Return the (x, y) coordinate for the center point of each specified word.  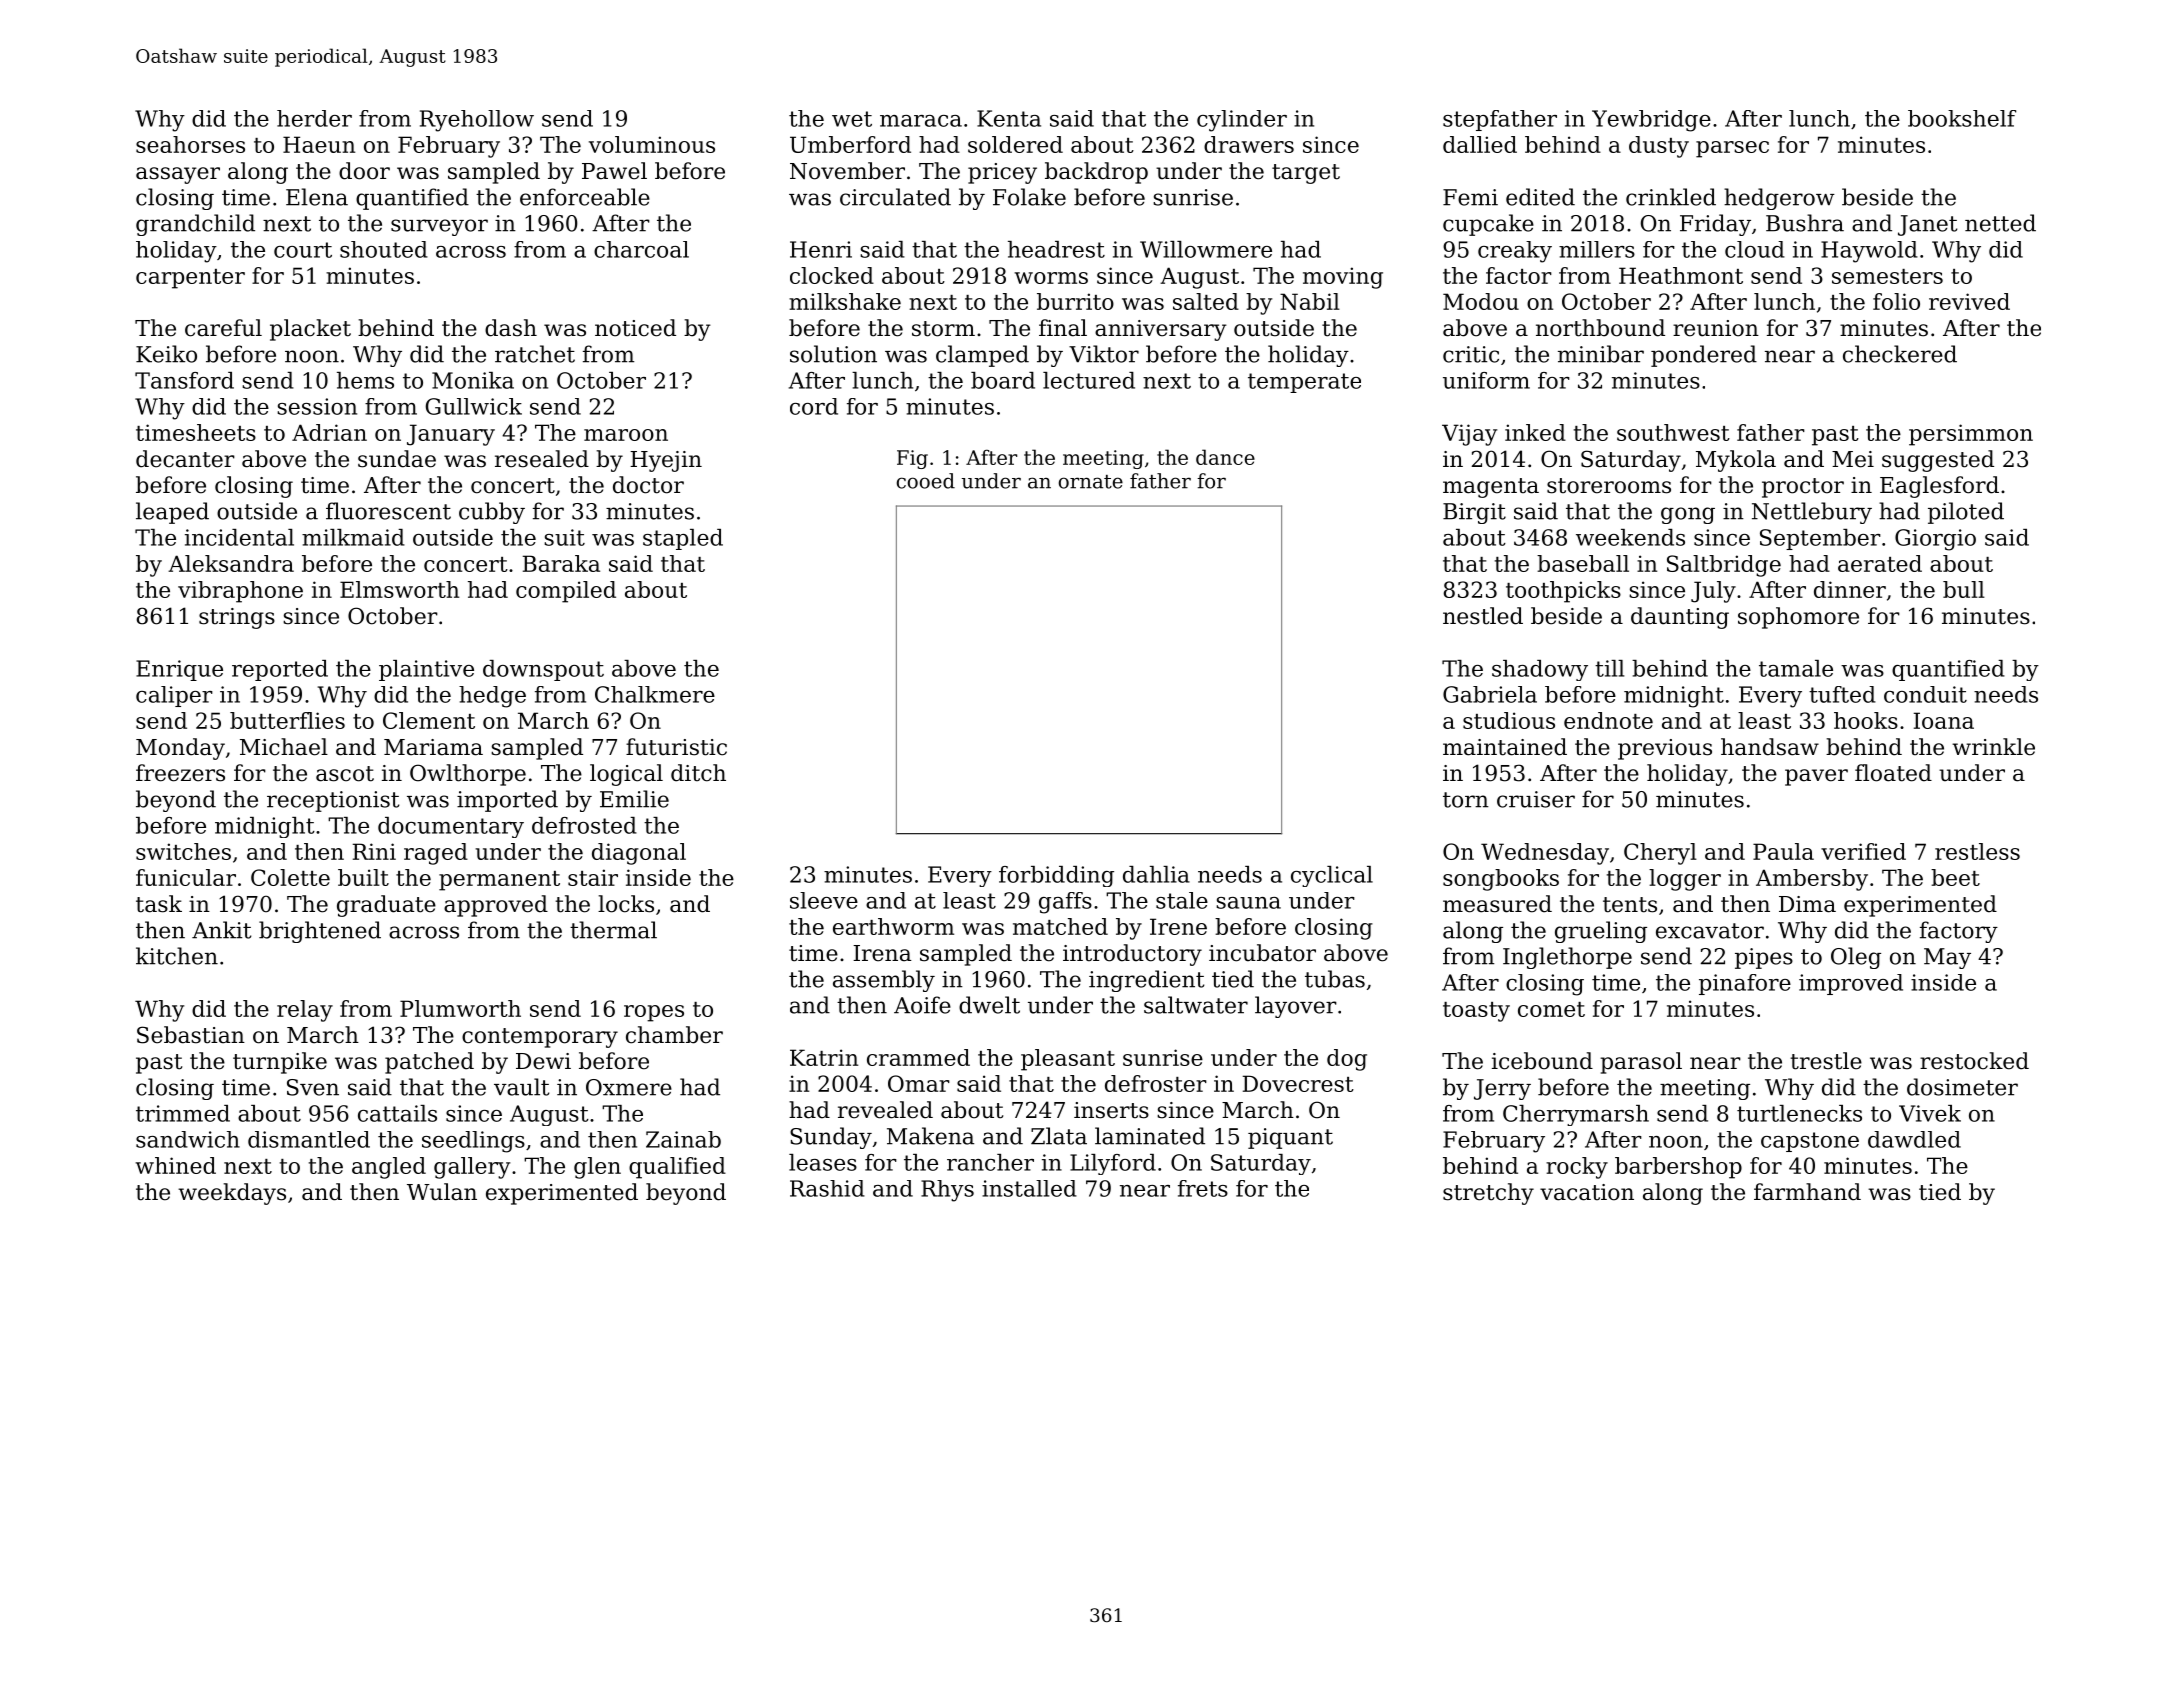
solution (833, 354)
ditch (698, 773)
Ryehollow (477, 121)
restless (1977, 851)
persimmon (1971, 435)
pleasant (1068, 1060)
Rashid (827, 1188)
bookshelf (1962, 118)
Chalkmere (655, 694)
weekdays (232, 1194)
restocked (1974, 1061)
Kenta (1009, 118)
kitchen (177, 956)
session (317, 406)
